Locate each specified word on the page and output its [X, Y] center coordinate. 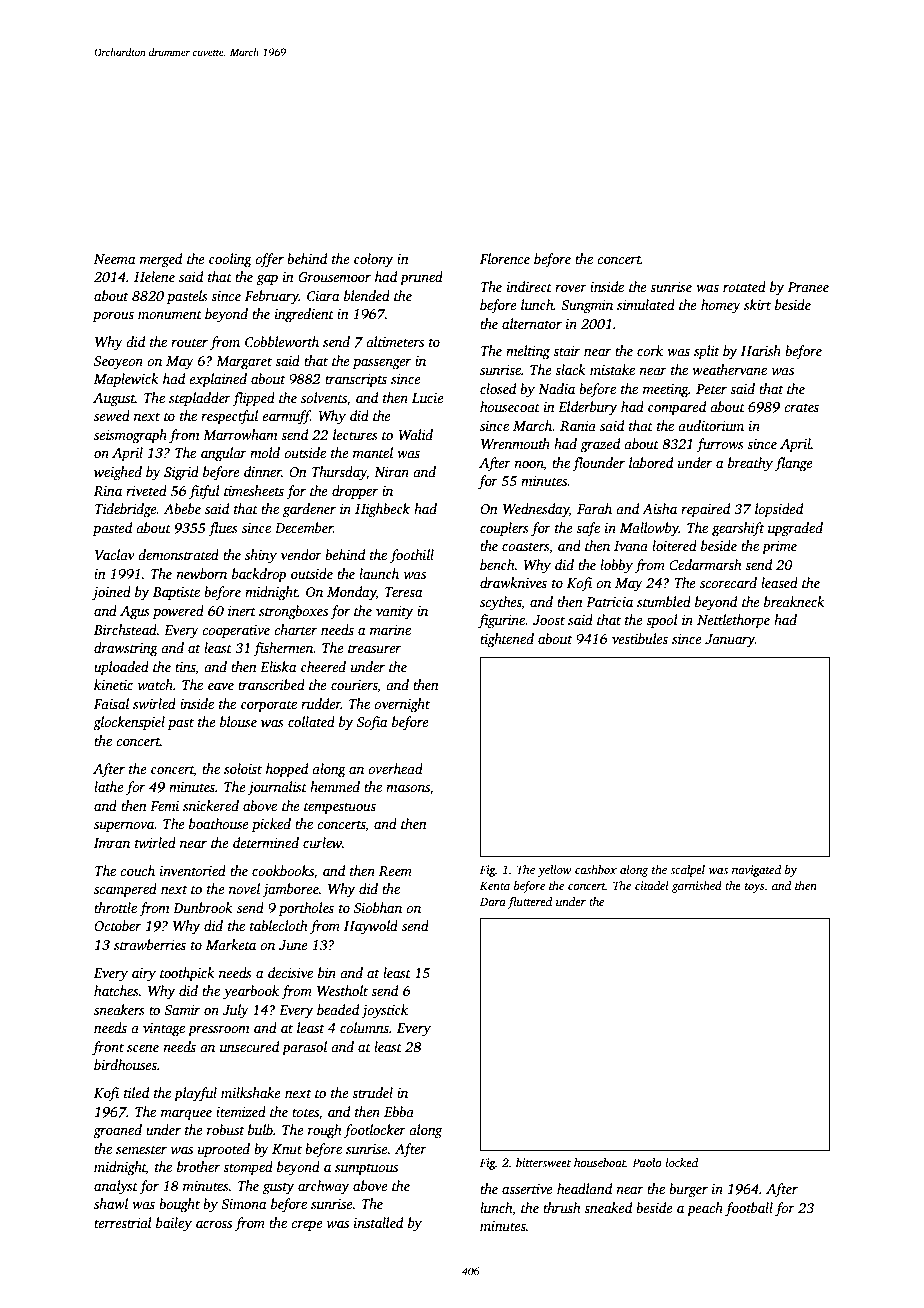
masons [408, 788]
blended [367, 295]
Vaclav [115, 554]
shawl [111, 1203]
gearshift [738, 529]
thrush [562, 1207]
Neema [115, 259]
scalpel [687, 871]
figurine [501, 621]
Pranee [808, 287]
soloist [243, 768]
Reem [395, 871]
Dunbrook [203, 907]
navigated [756, 871]
